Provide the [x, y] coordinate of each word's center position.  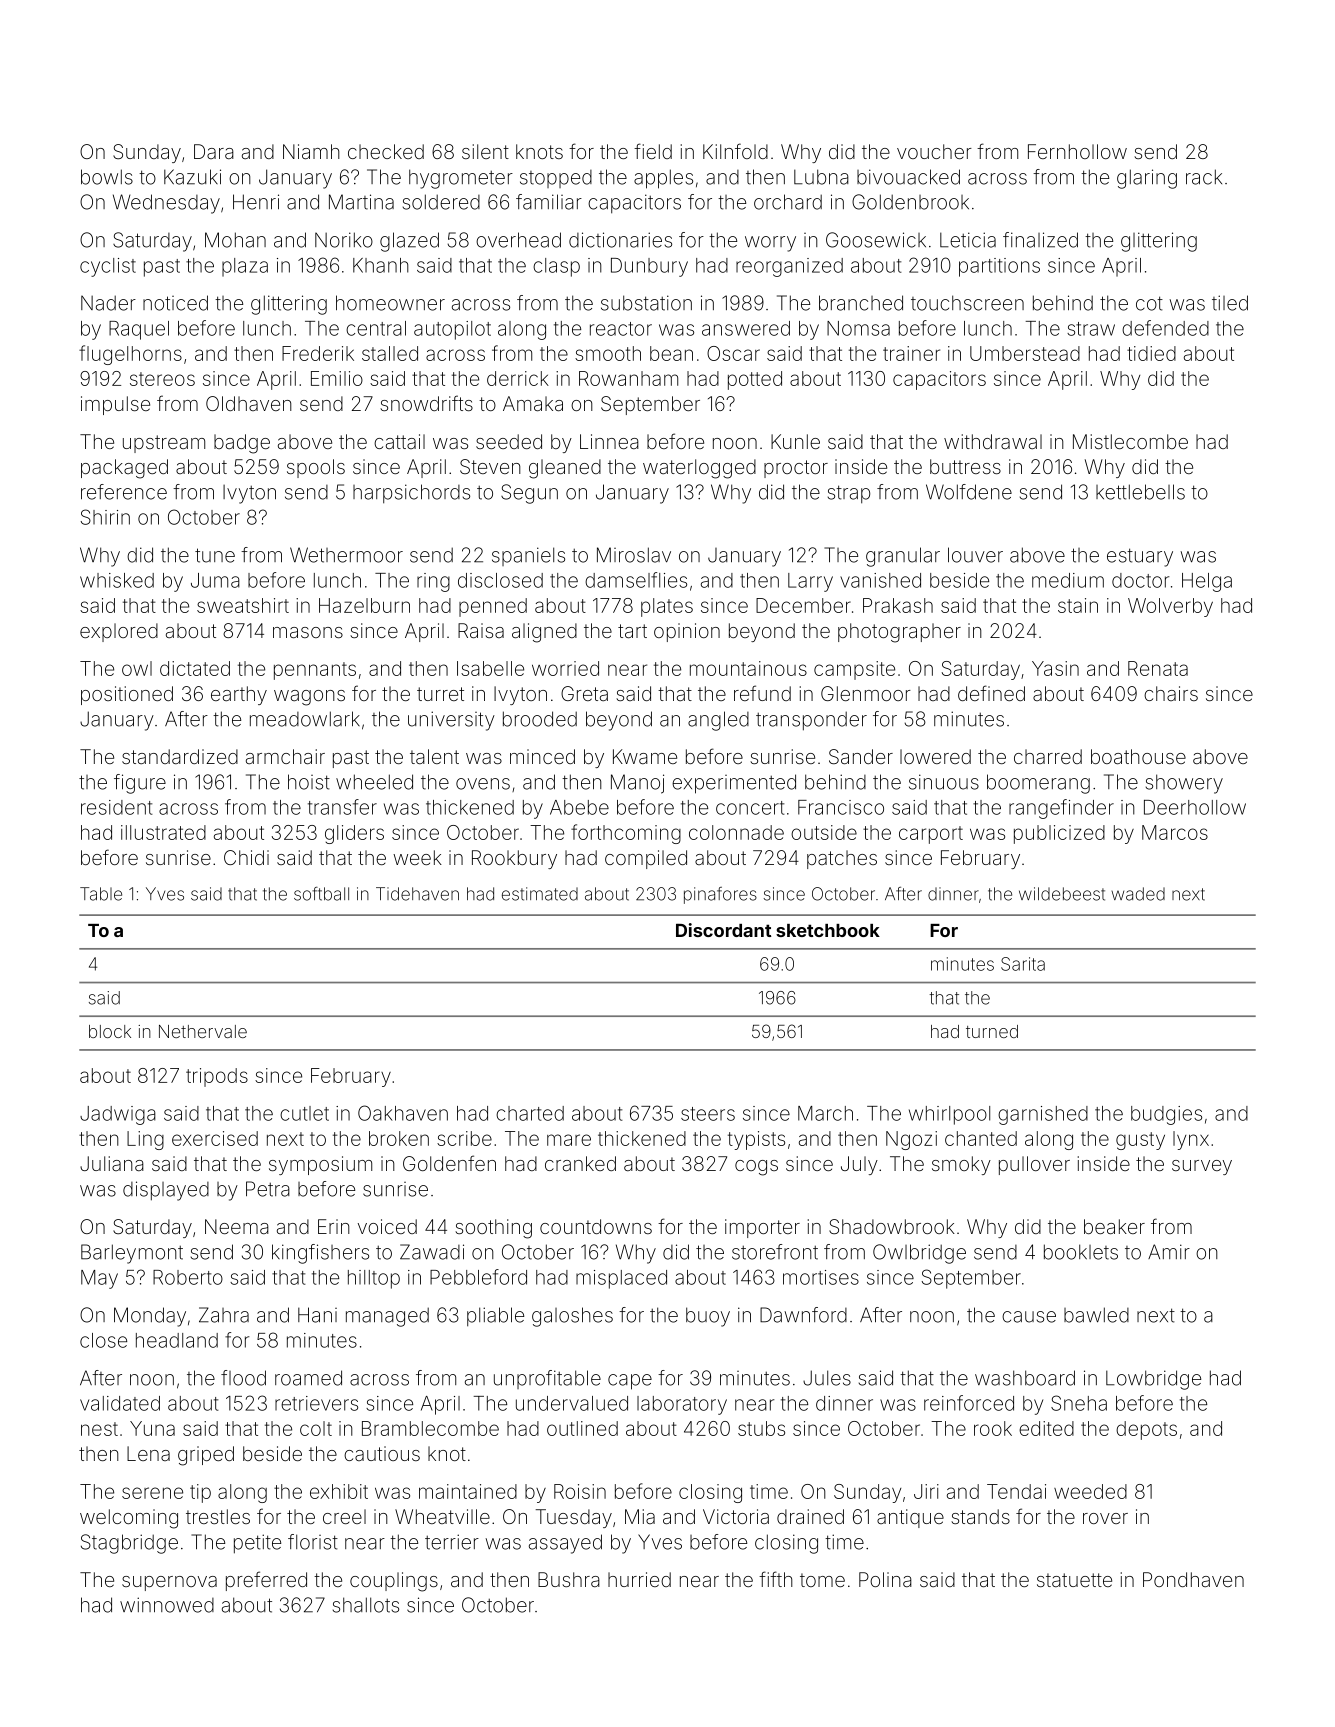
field [653, 151]
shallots [366, 1605]
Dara [214, 151]
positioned [127, 695]
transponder [811, 721]
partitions [999, 267]
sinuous [944, 782]
